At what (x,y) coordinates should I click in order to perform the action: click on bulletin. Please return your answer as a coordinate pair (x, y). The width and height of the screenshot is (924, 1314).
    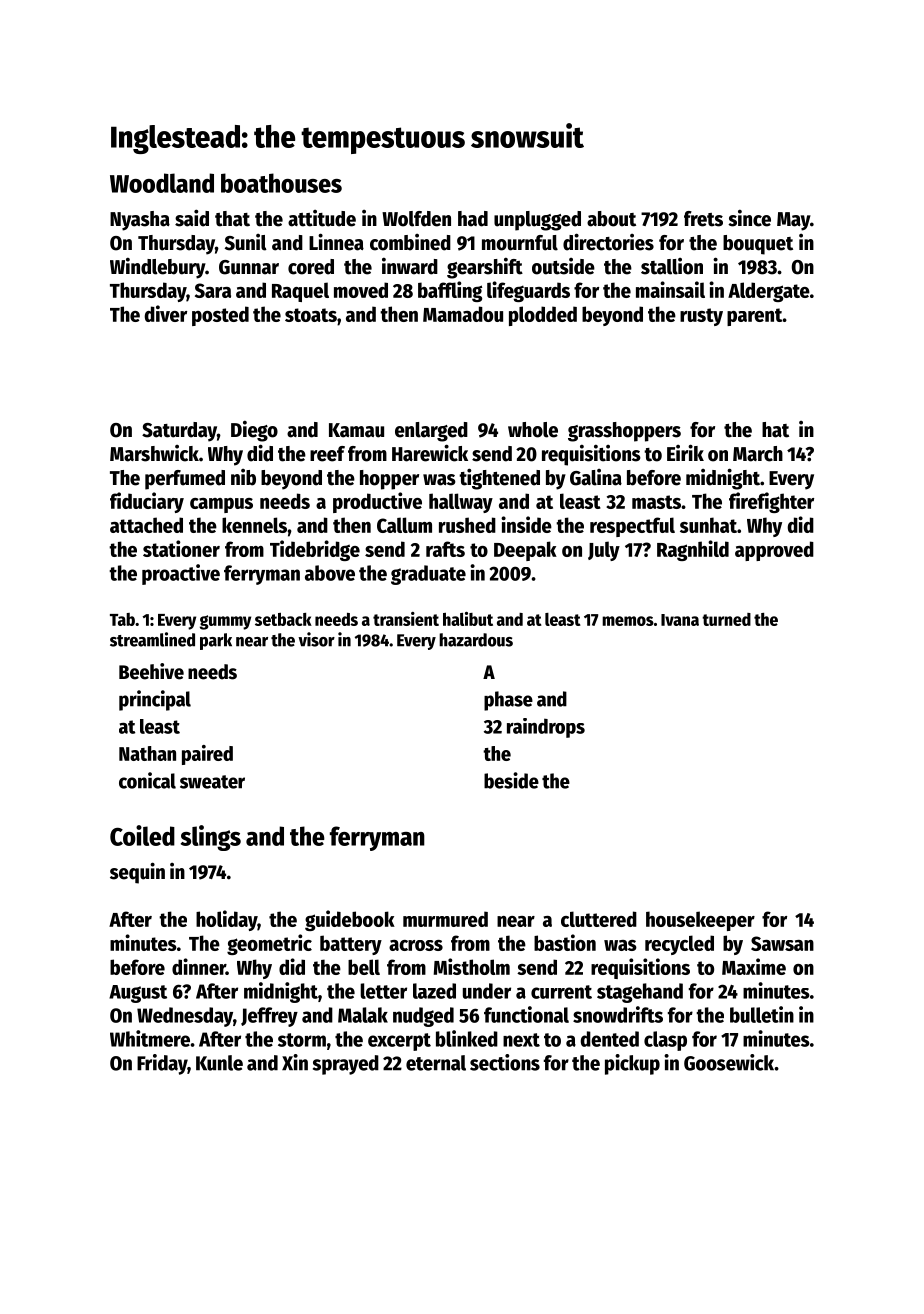
    Looking at the image, I should click on (762, 1014).
